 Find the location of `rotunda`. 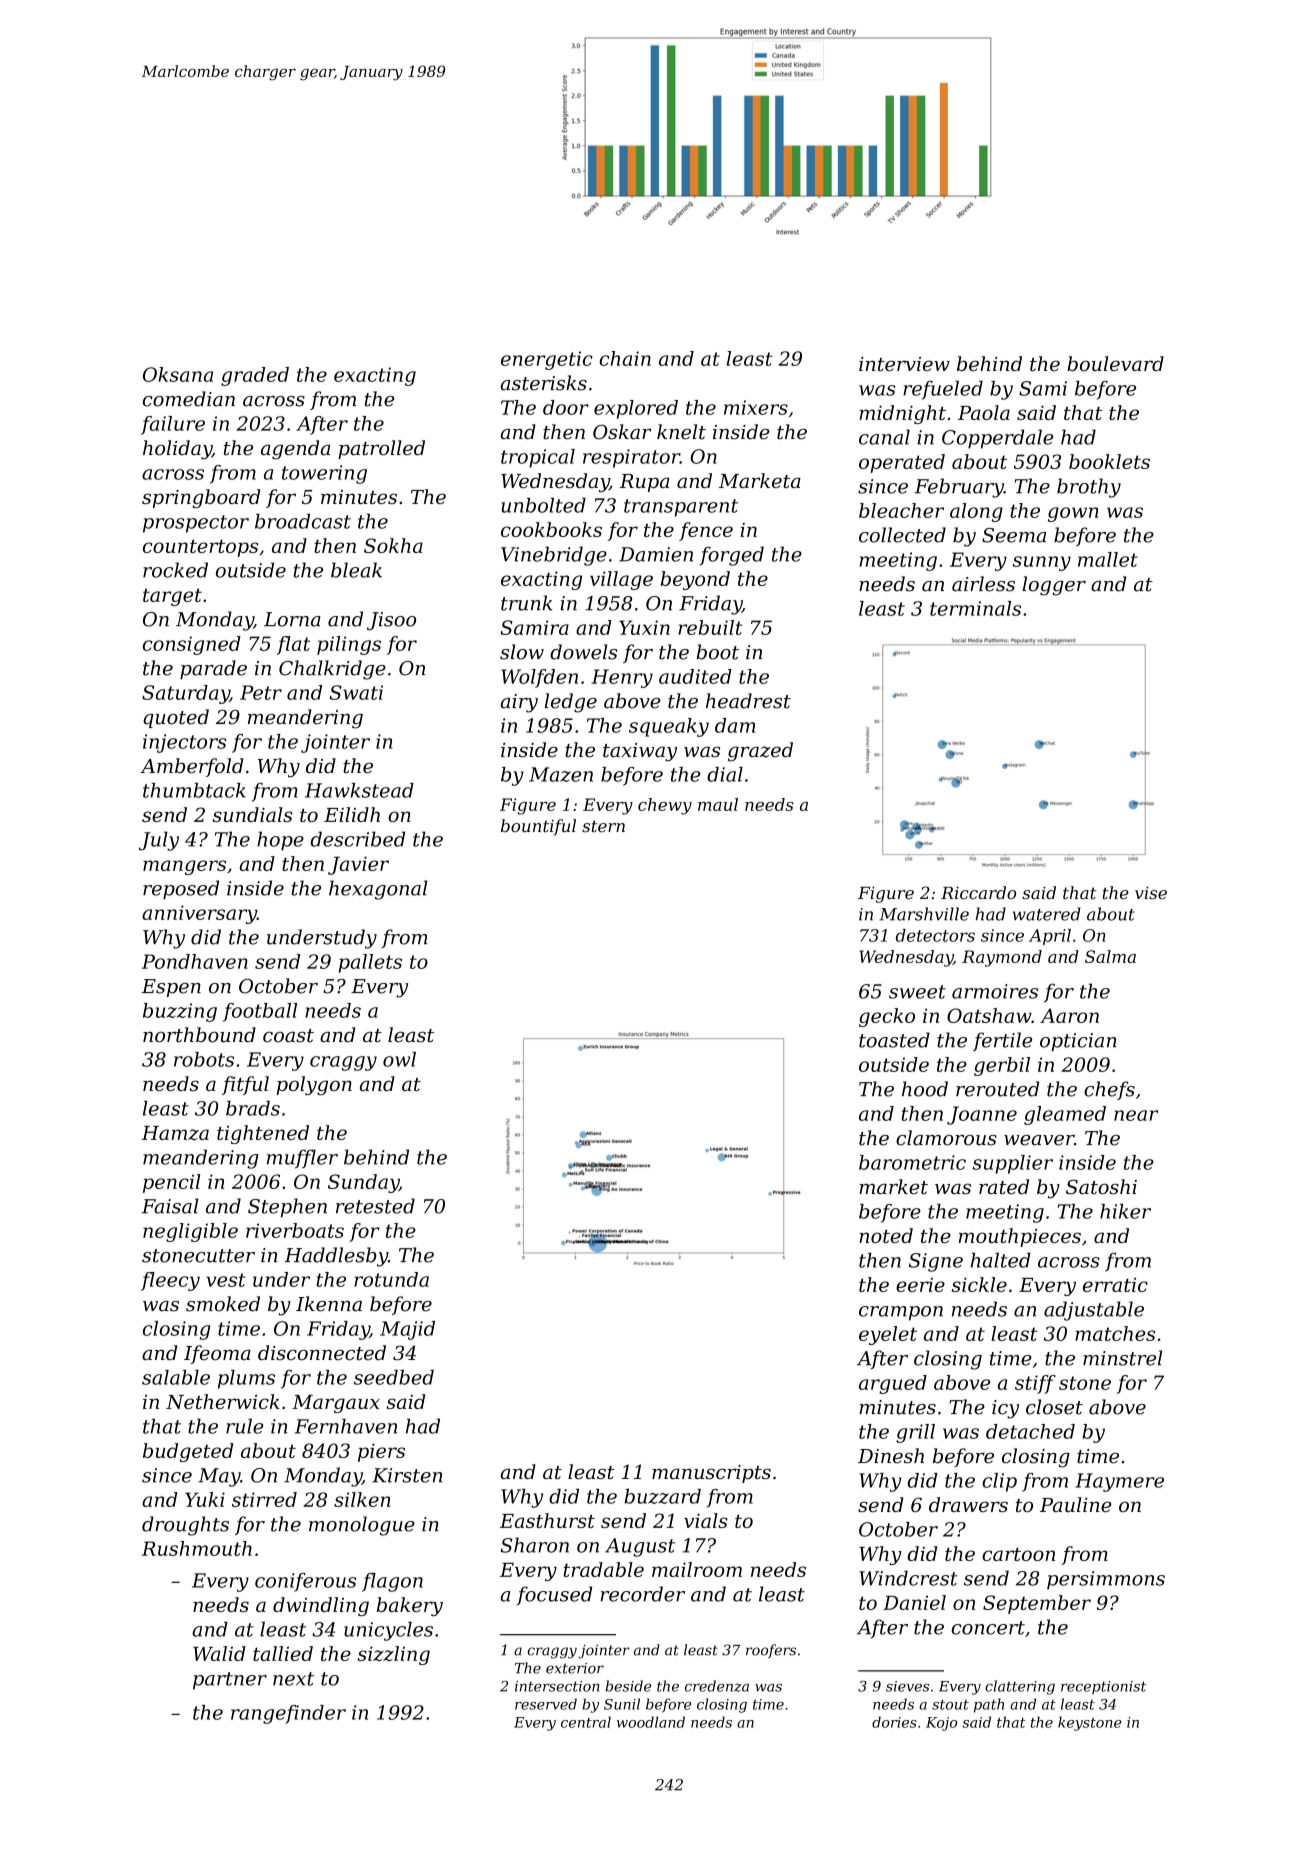

rotunda is located at coordinates (391, 1279).
